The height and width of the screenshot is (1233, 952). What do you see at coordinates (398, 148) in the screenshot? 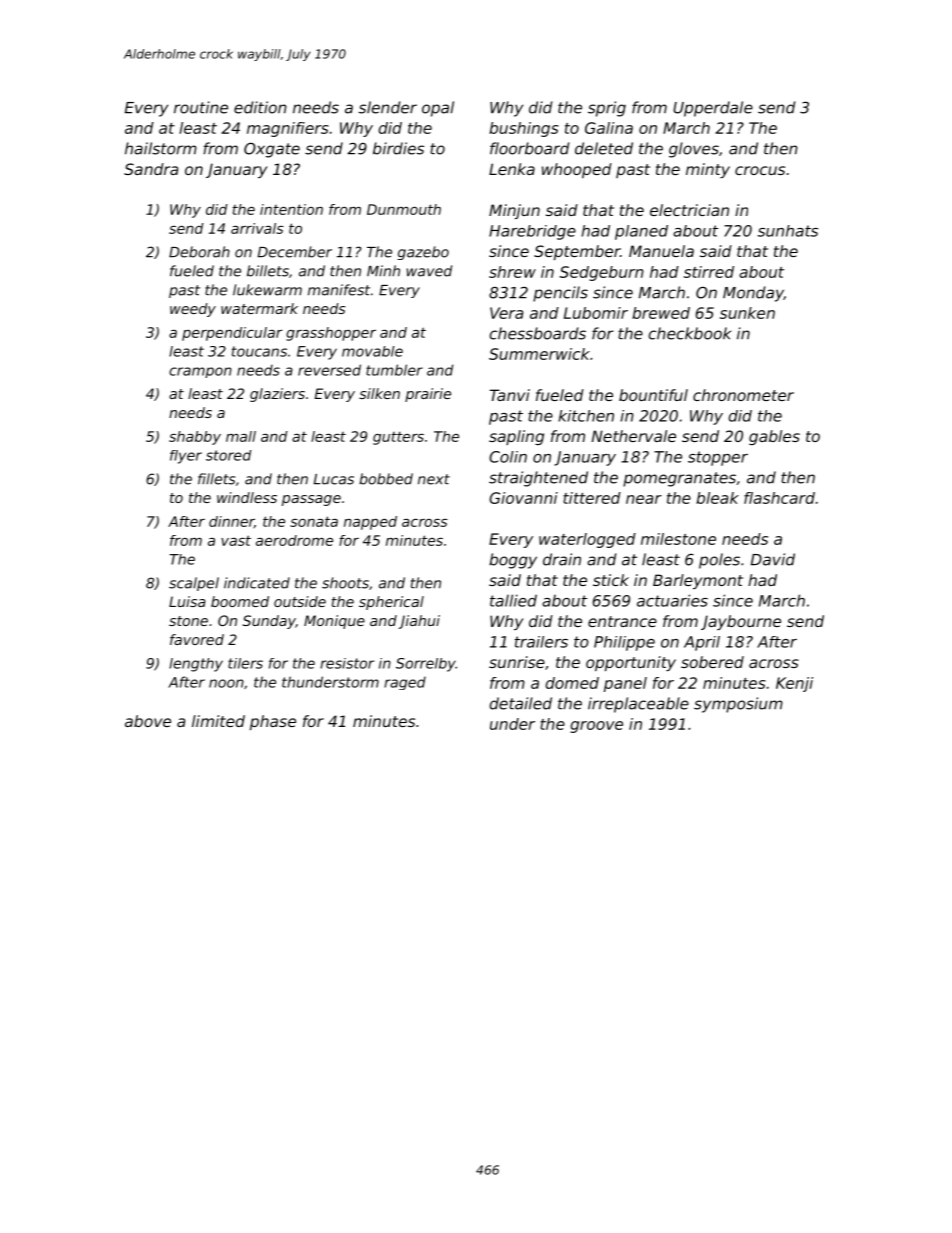
I see `birdies` at bounding box center [398, 148].
